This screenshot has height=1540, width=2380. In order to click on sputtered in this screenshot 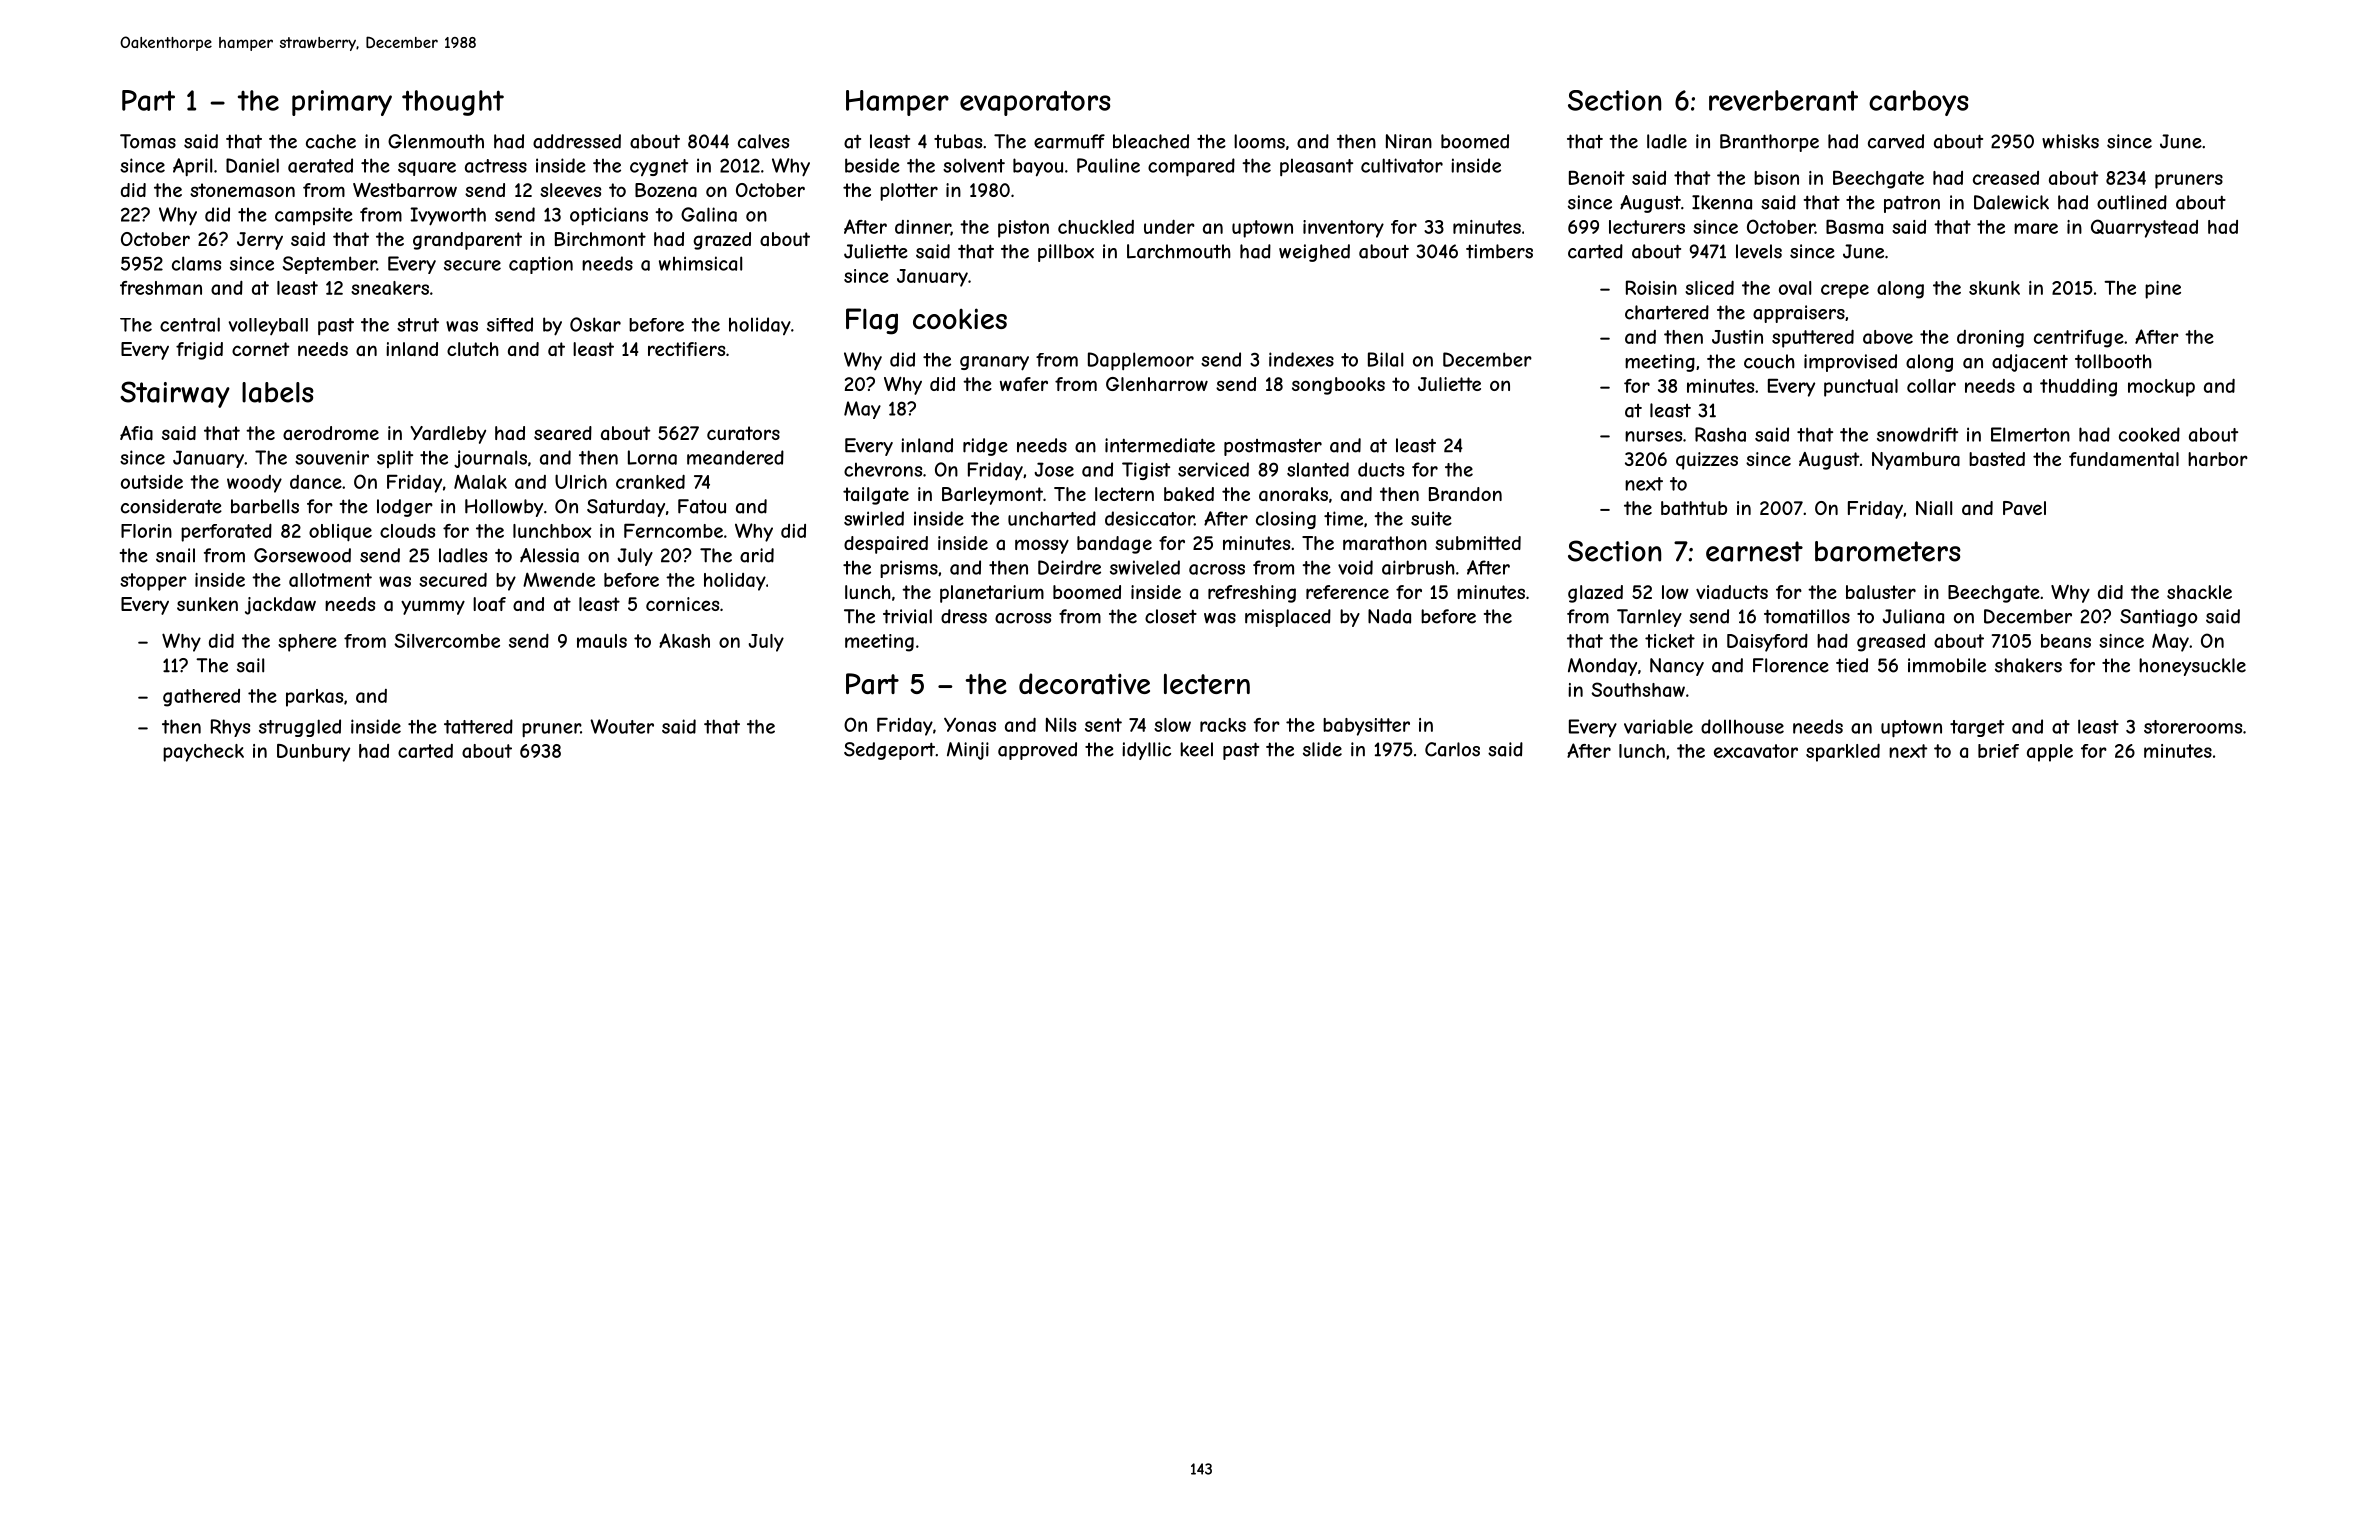, I will do `click(1813, 339)`.
